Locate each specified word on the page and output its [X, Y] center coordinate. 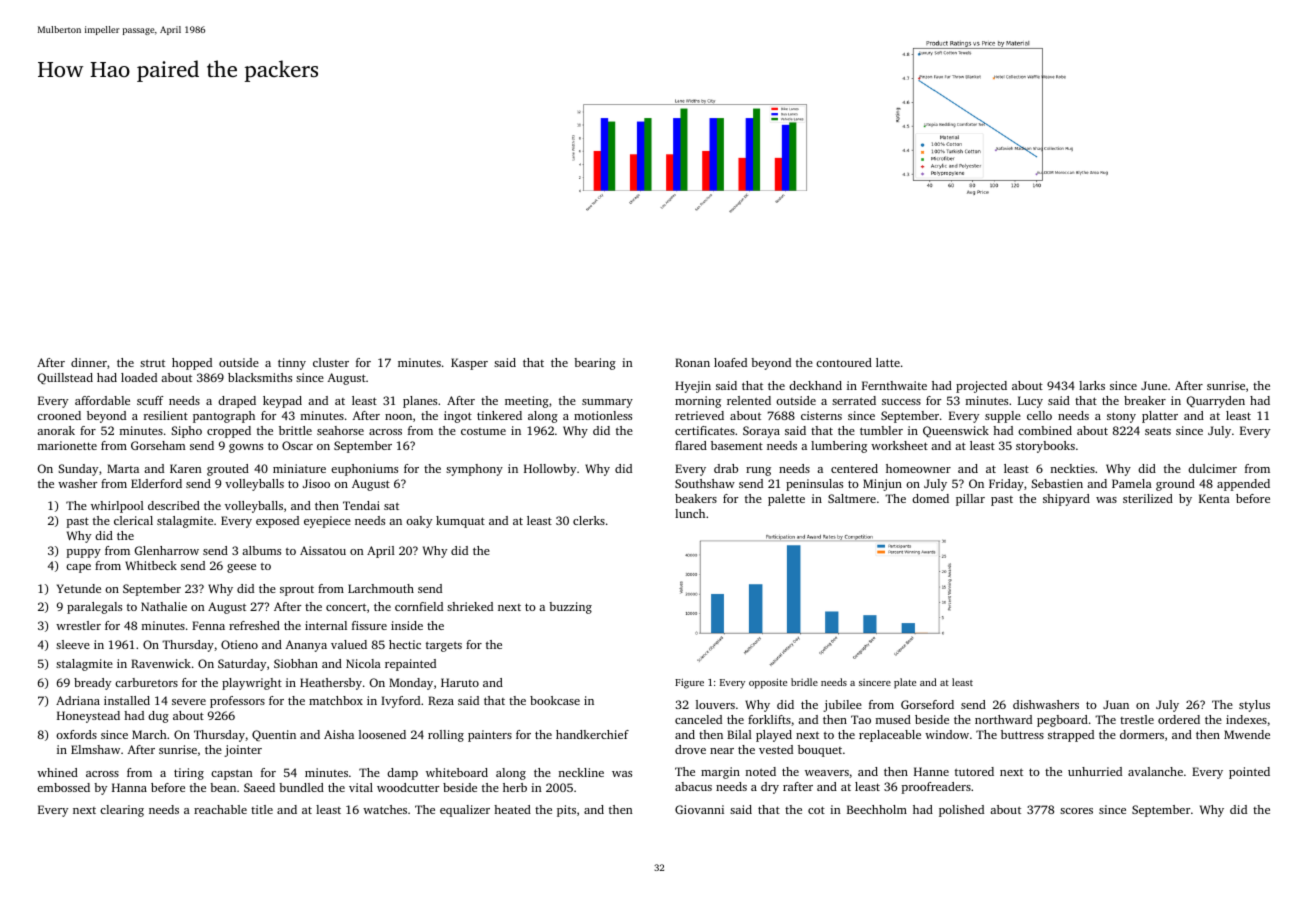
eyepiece [327, 522]
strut [152, 363]
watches [385, 809]
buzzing [570, 608]
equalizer [465, 811]
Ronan [692, 362]
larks [1092, 385]
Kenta [1214, 498]
